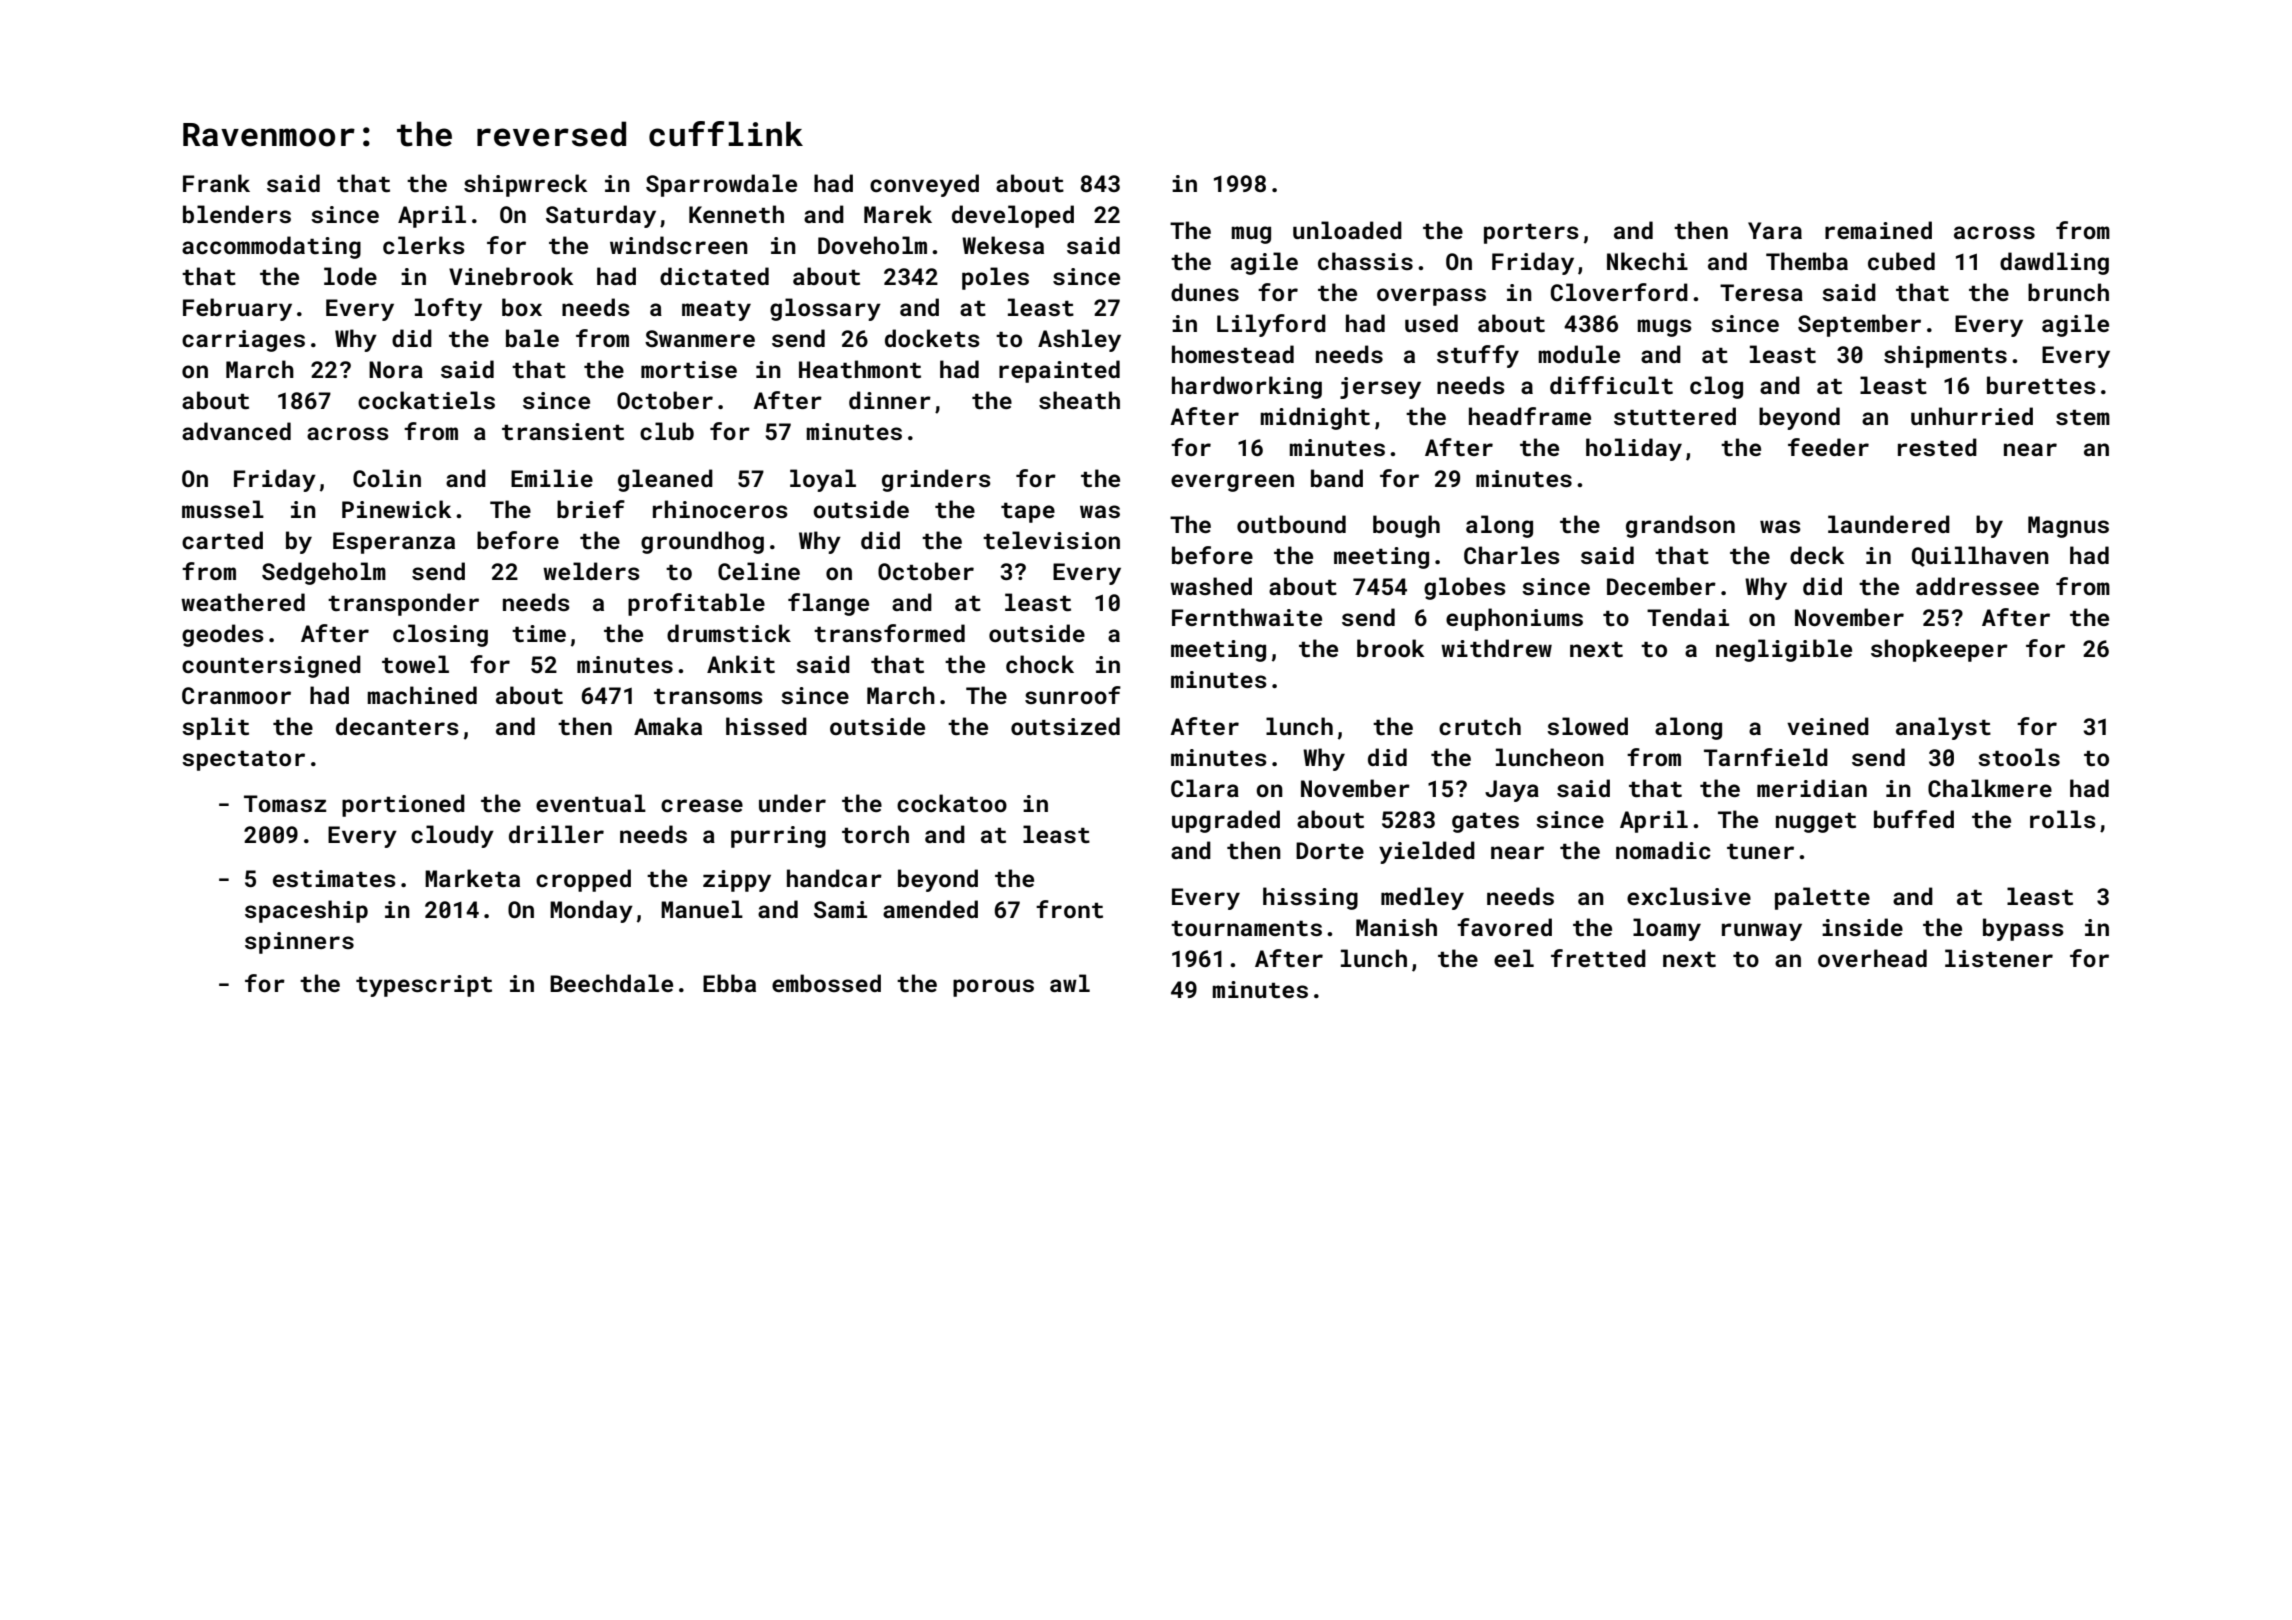 Image resolution: width=2292 pixels, height=1620 pixels. What do you see at coordinates (995, 278) in the screenshot?
I see `poles` at bounding box center [995, 278].
